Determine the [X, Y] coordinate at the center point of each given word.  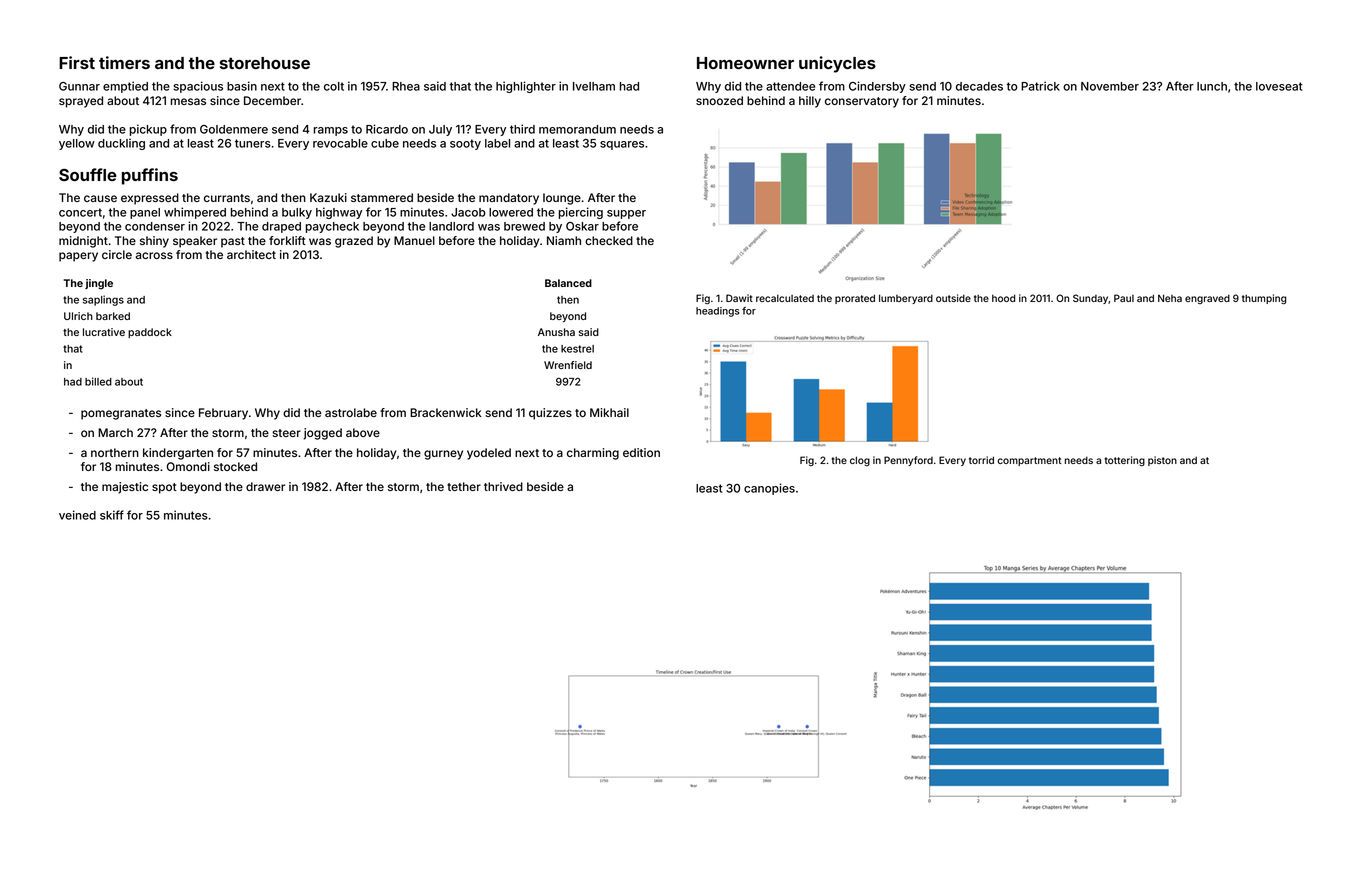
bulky [297, 213]
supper [626, 214]
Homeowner [745, 63]
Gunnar [79, 86]
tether [464, 486]
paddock [150, 333]
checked [609, 240]
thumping [1264, 299]
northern [115, 452]
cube [385, 143]
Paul [1124, 298]
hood [1003, 298]
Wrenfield [568, 365]
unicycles [837, 64]
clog [860, 461]
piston [1162, 461]
